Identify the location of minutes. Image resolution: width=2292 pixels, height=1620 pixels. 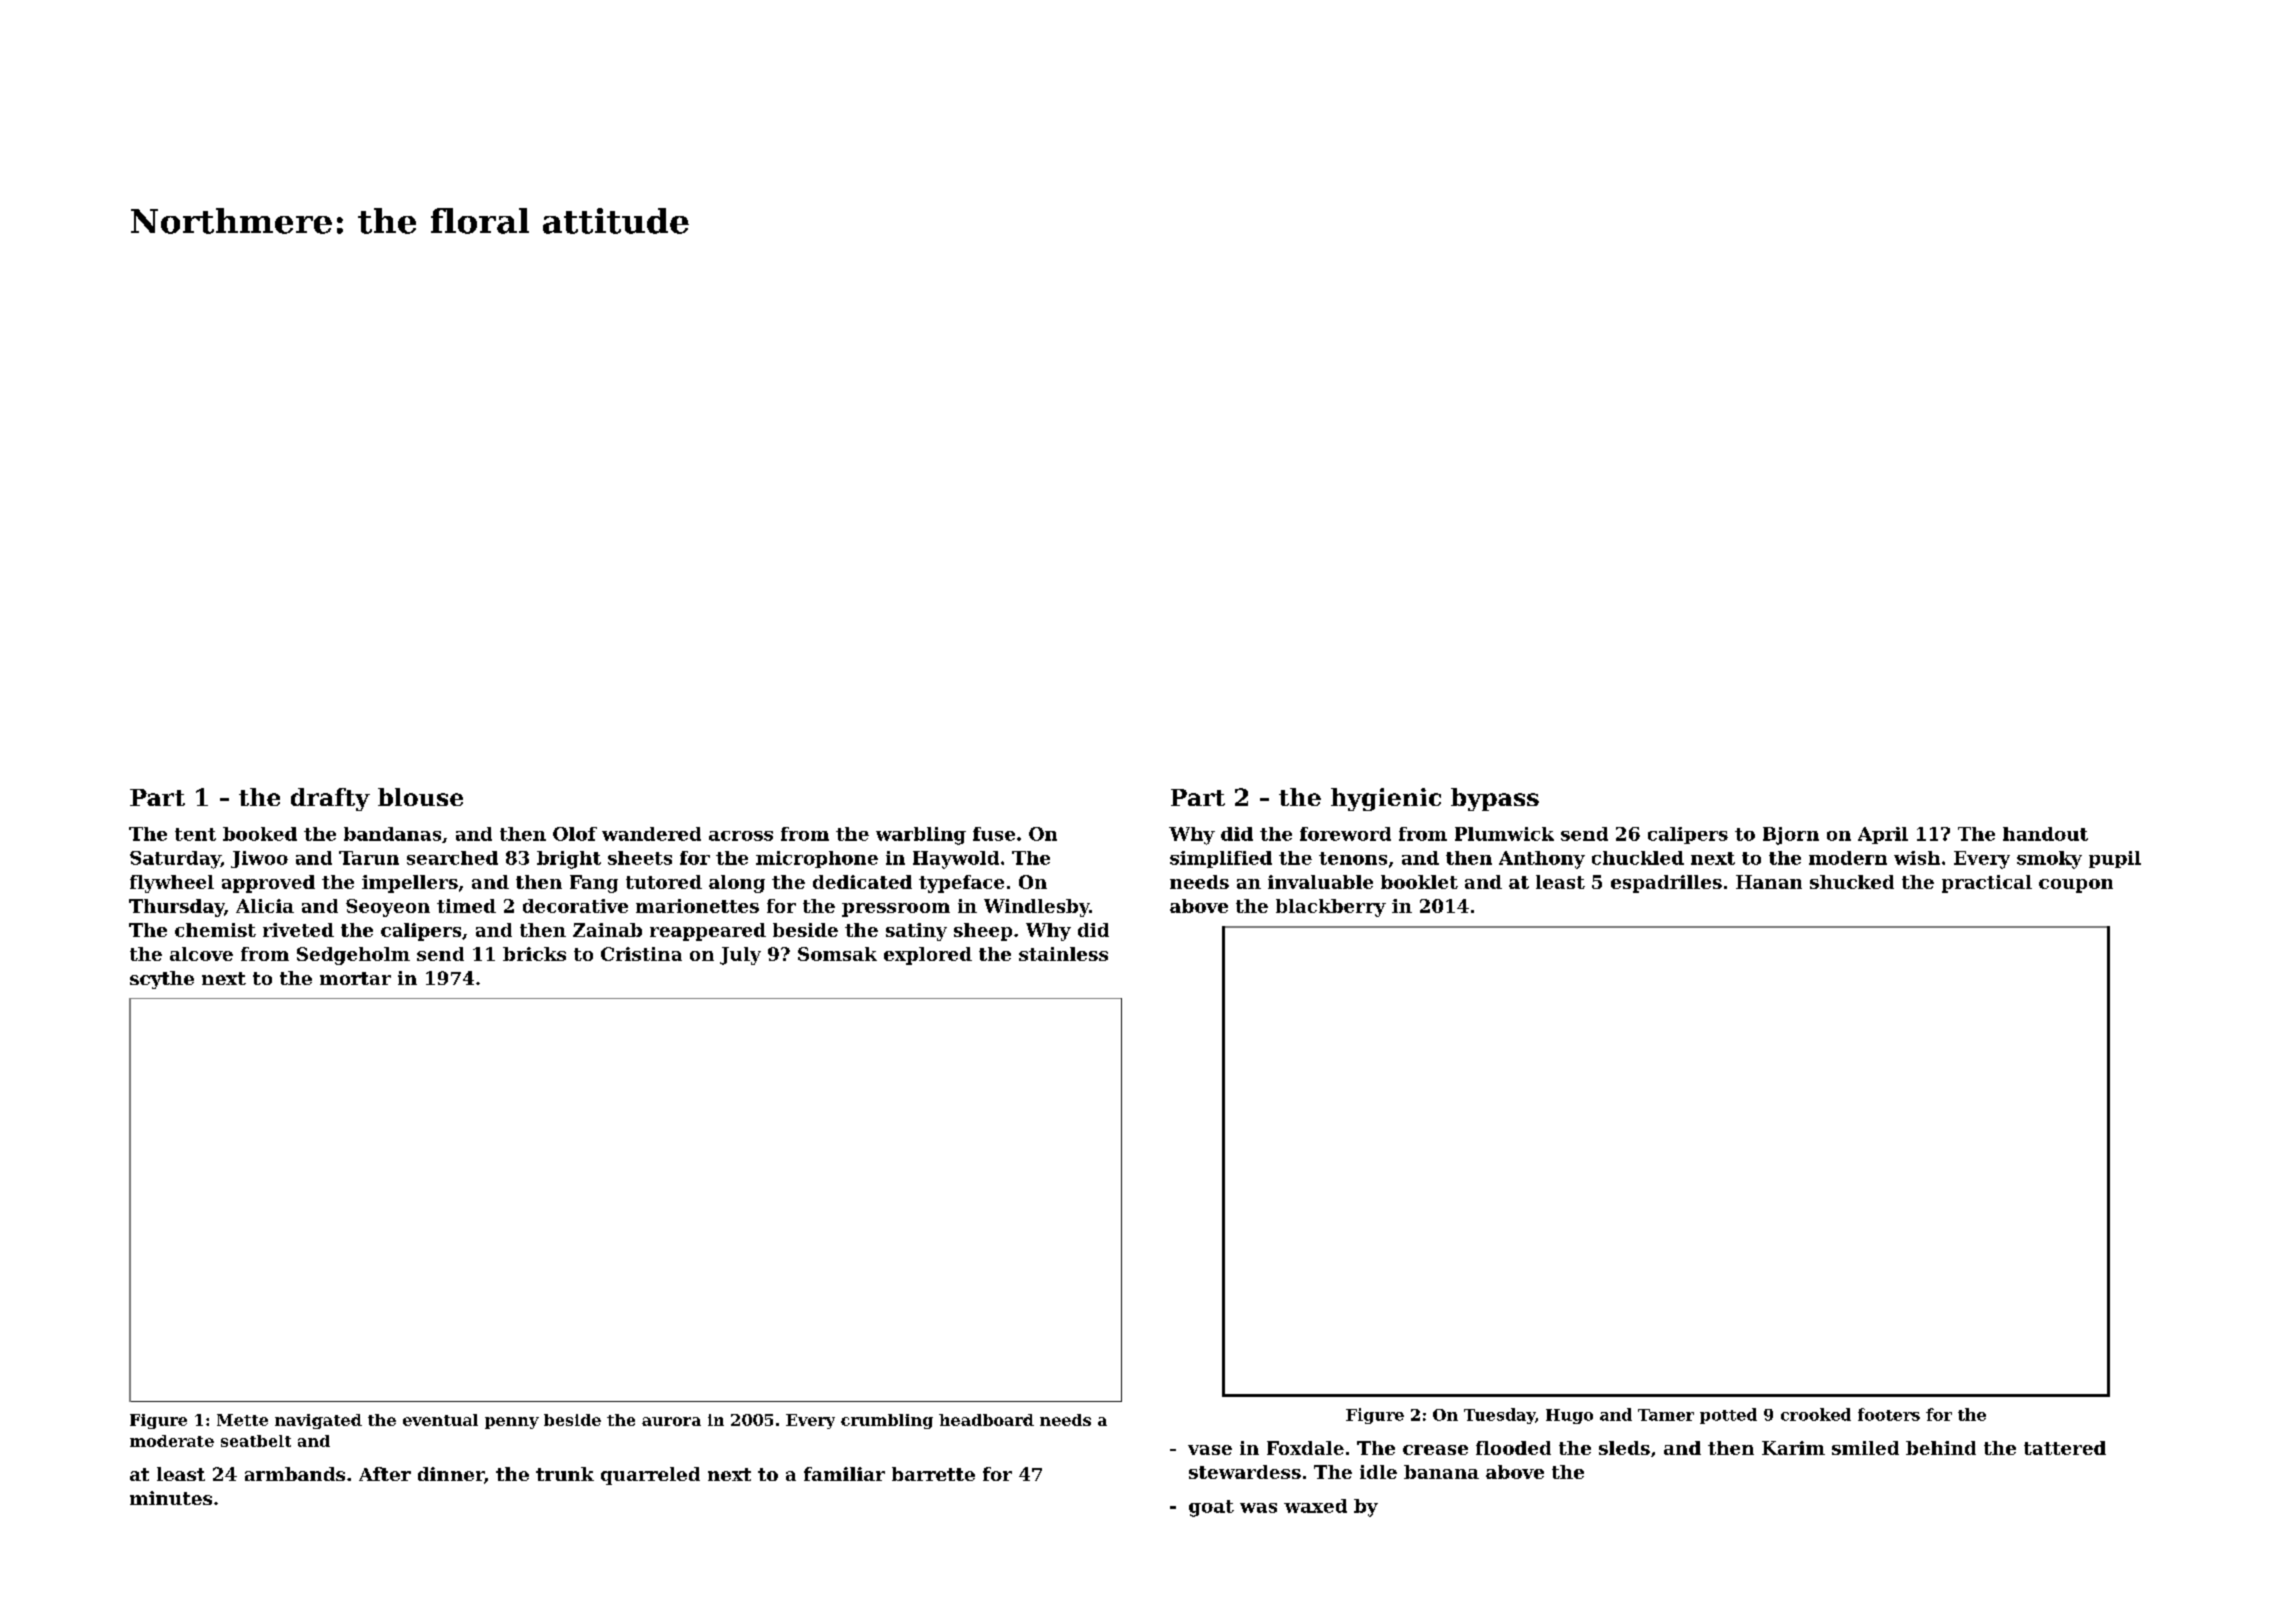
(171, 1498).
